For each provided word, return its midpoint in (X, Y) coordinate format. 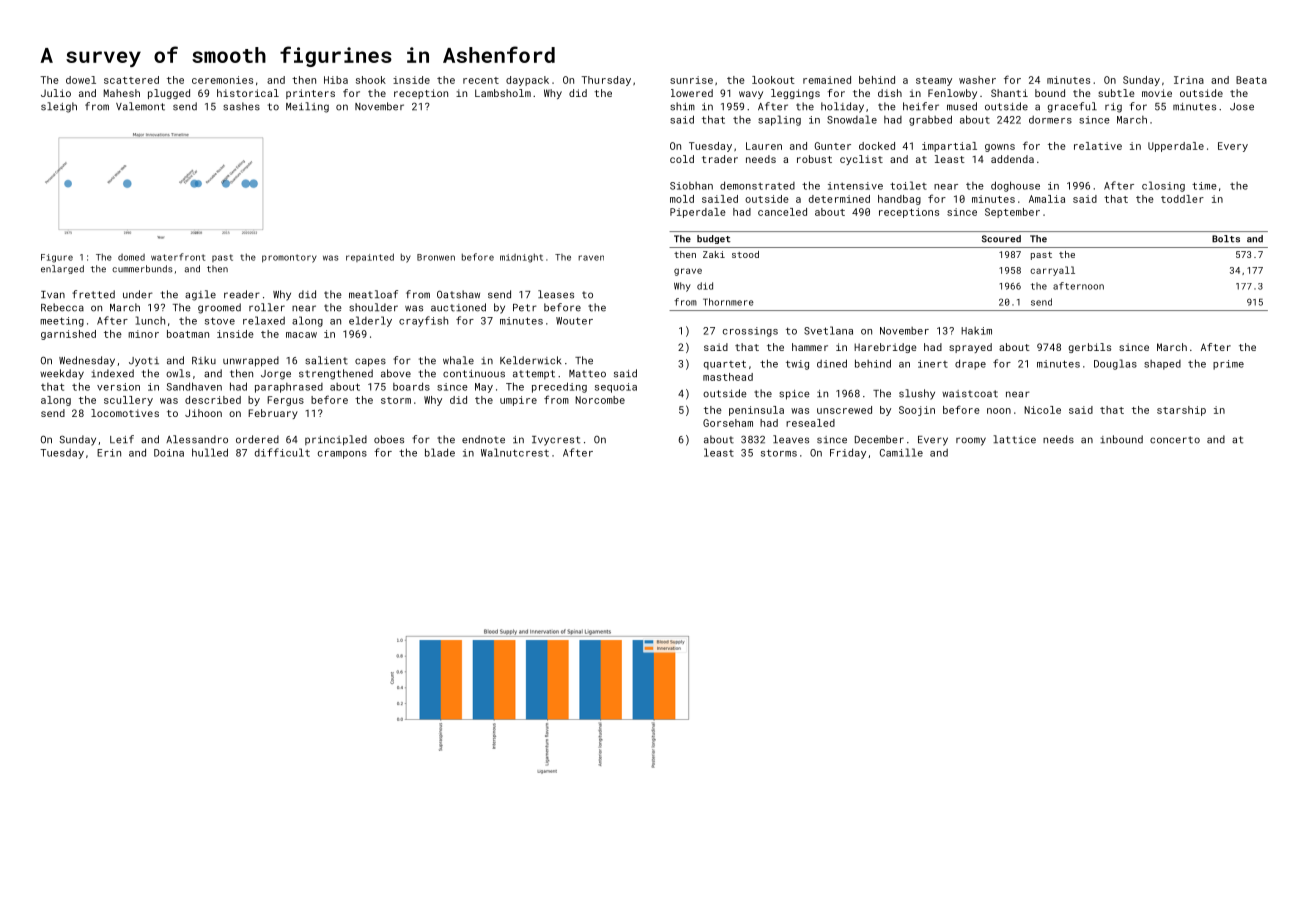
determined (839, 199)
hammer (810, 347)
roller (267, 307)
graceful (1072, 107)
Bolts (1226, 239)
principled (336, 440)
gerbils (1090, 348)
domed (131, 257)
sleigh (59, 107)
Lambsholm (503, 93)
